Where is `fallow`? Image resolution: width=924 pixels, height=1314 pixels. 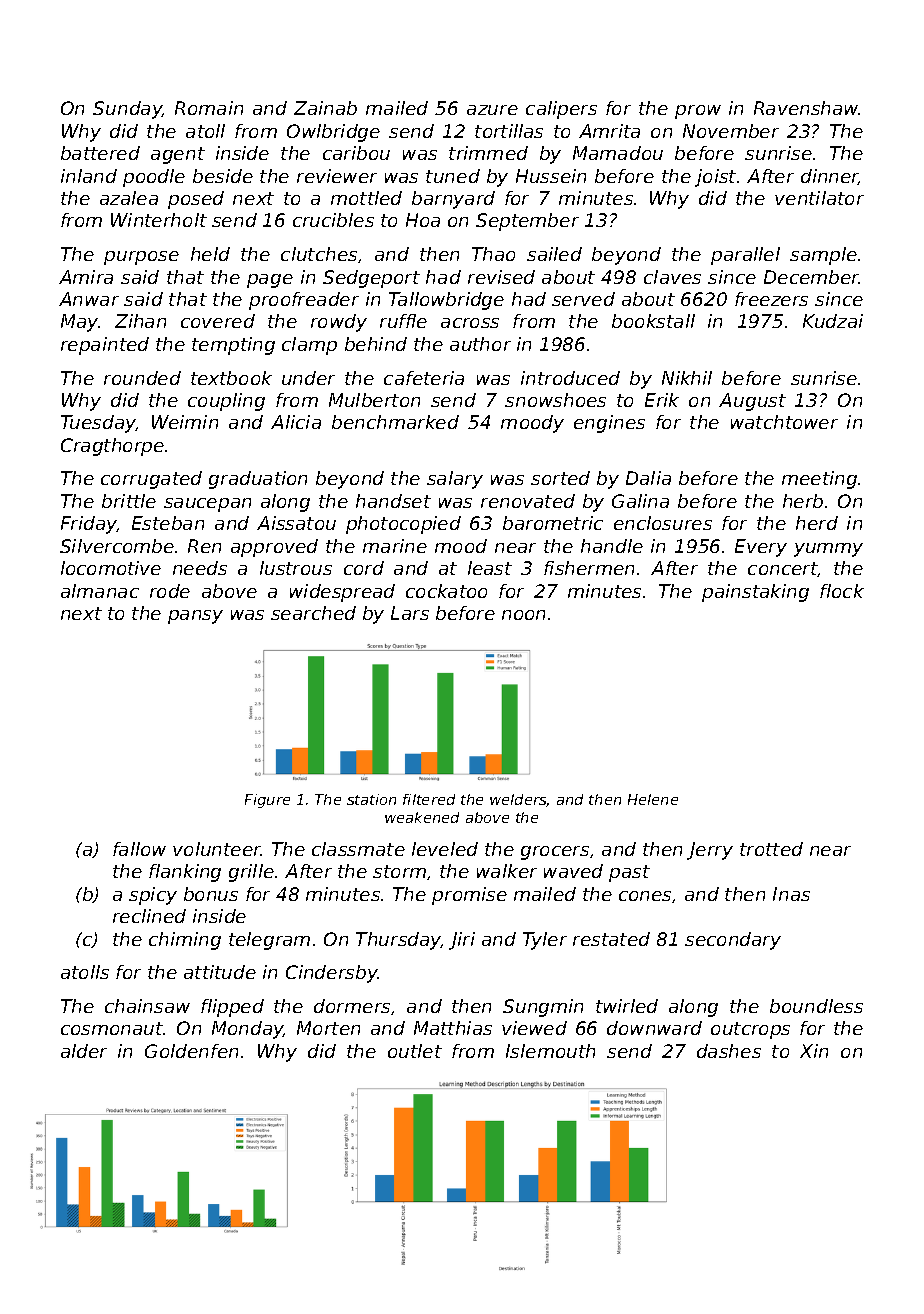
fallow is located at coordinates (139, 849).
